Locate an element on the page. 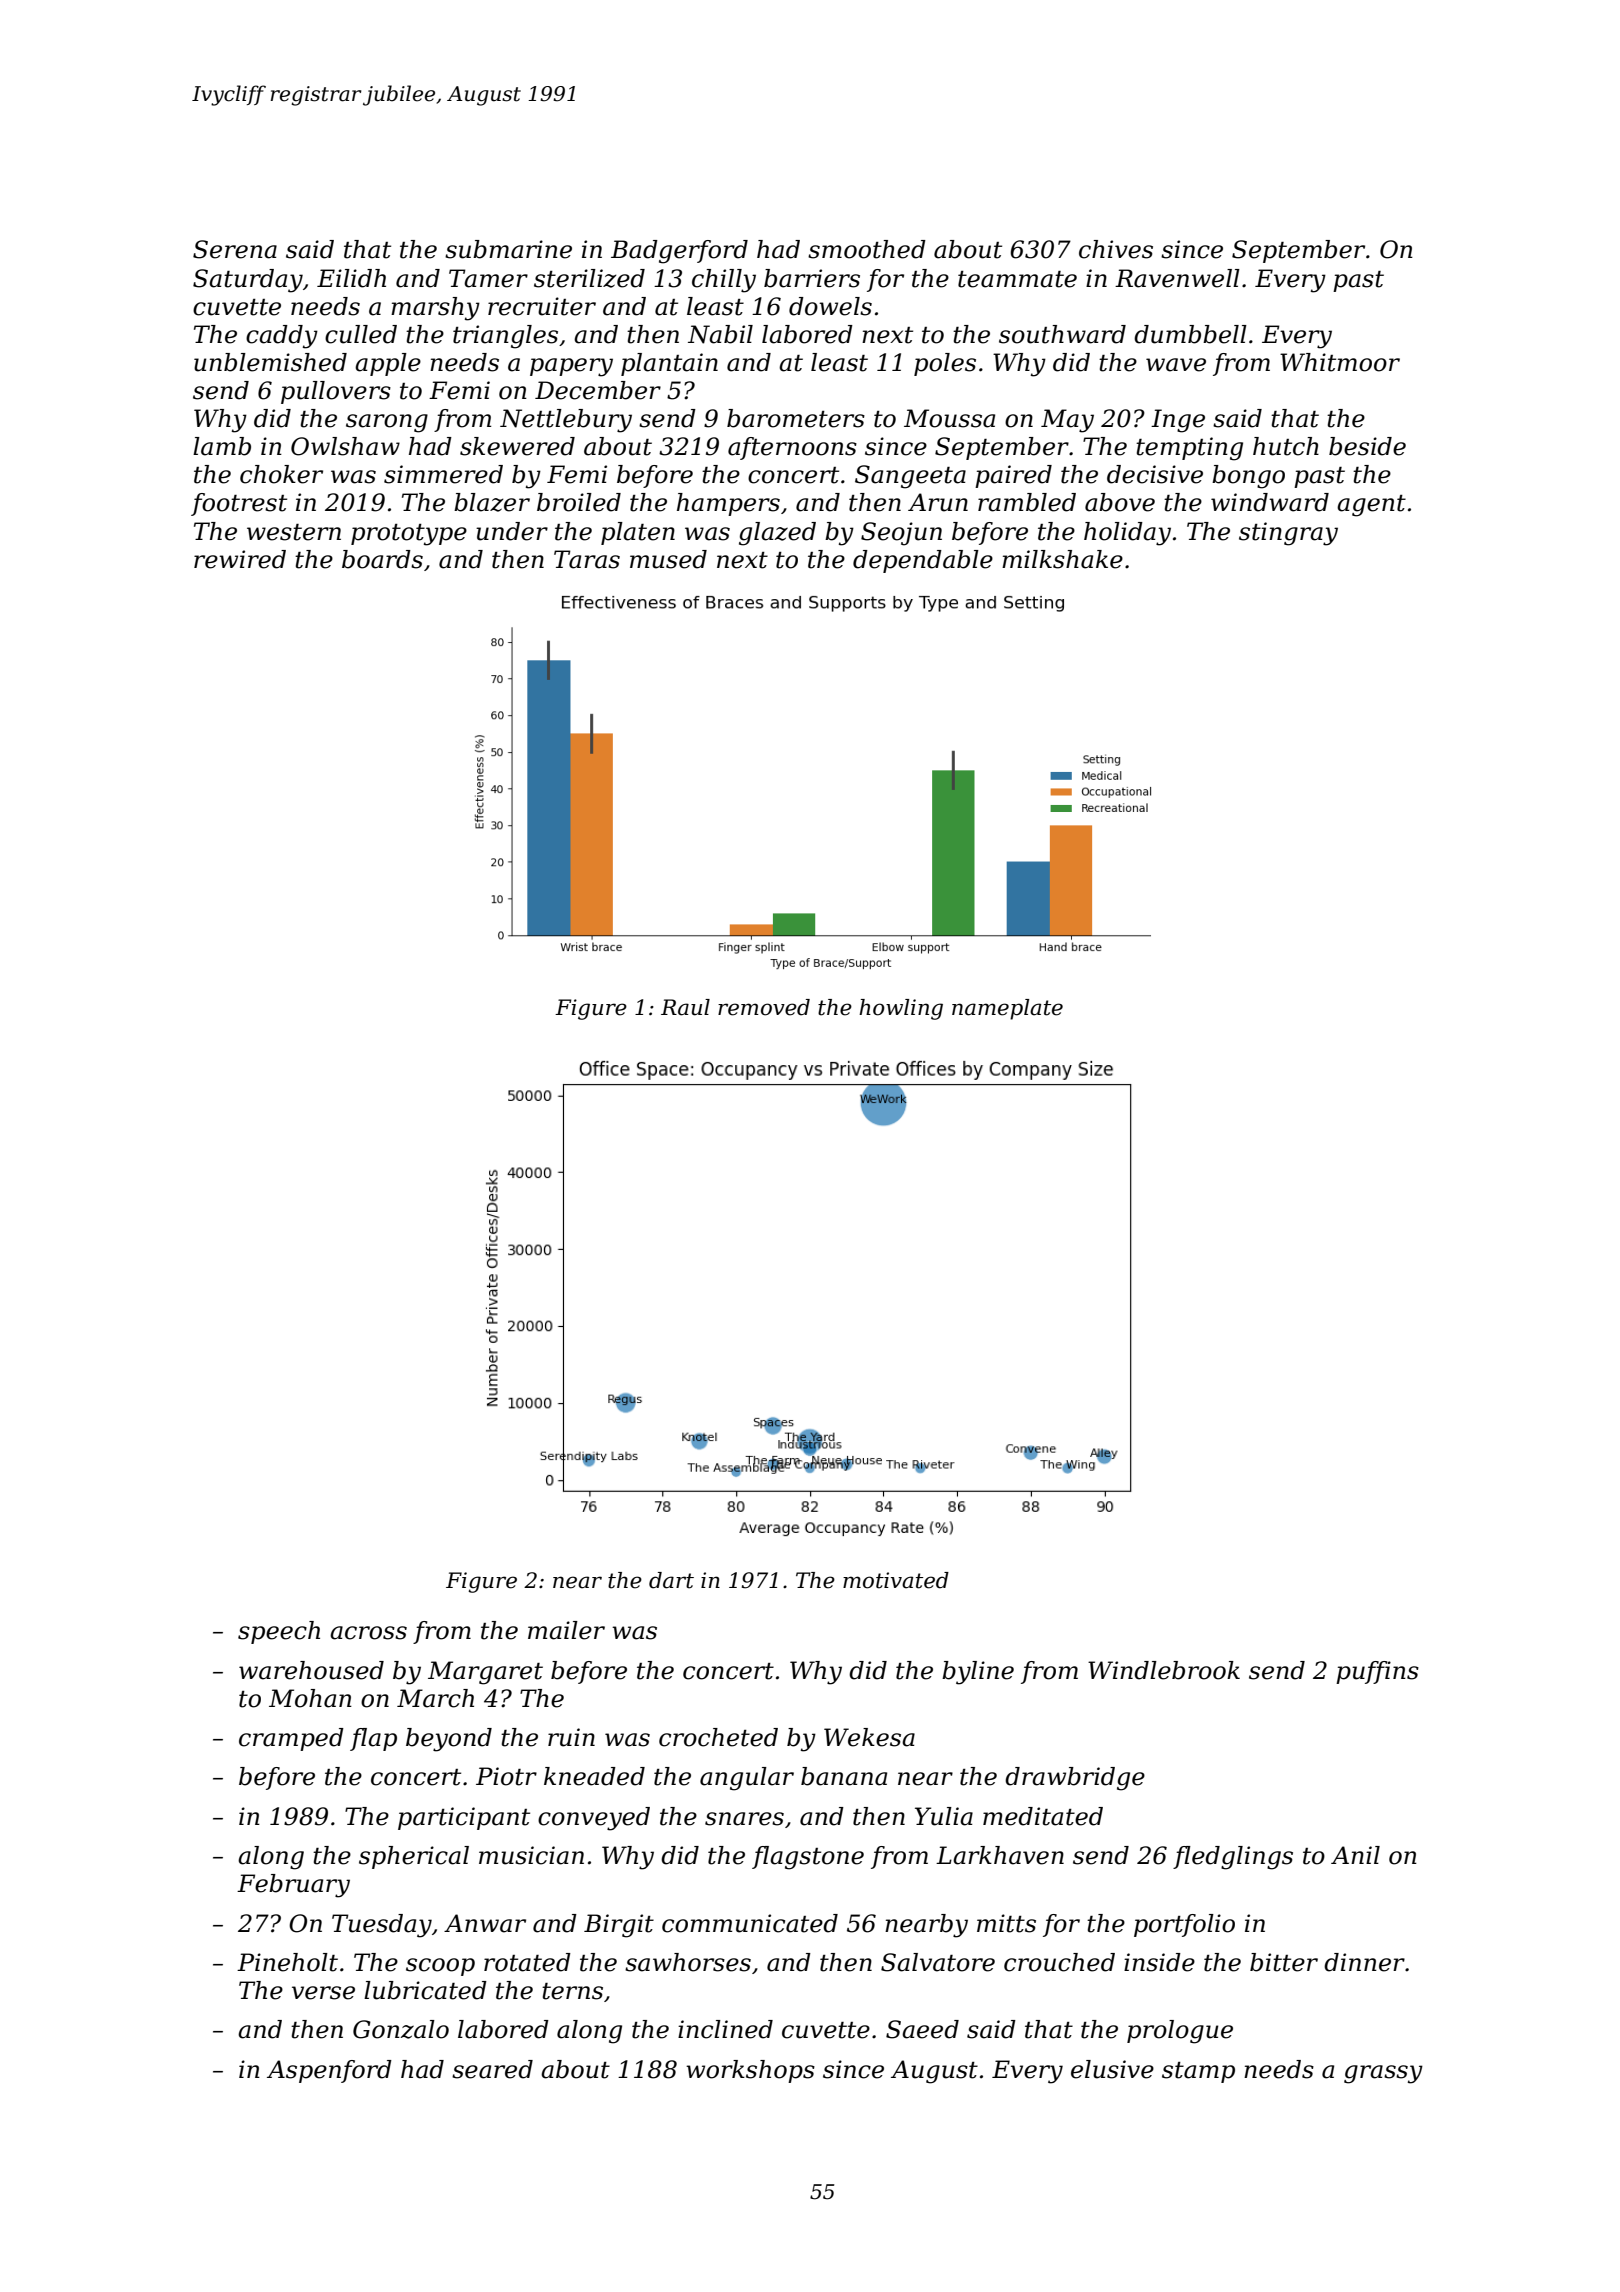 Image resolution: width=1620 pixels, height=2292 pixels. participant is located at coordinates (464, 1818).
